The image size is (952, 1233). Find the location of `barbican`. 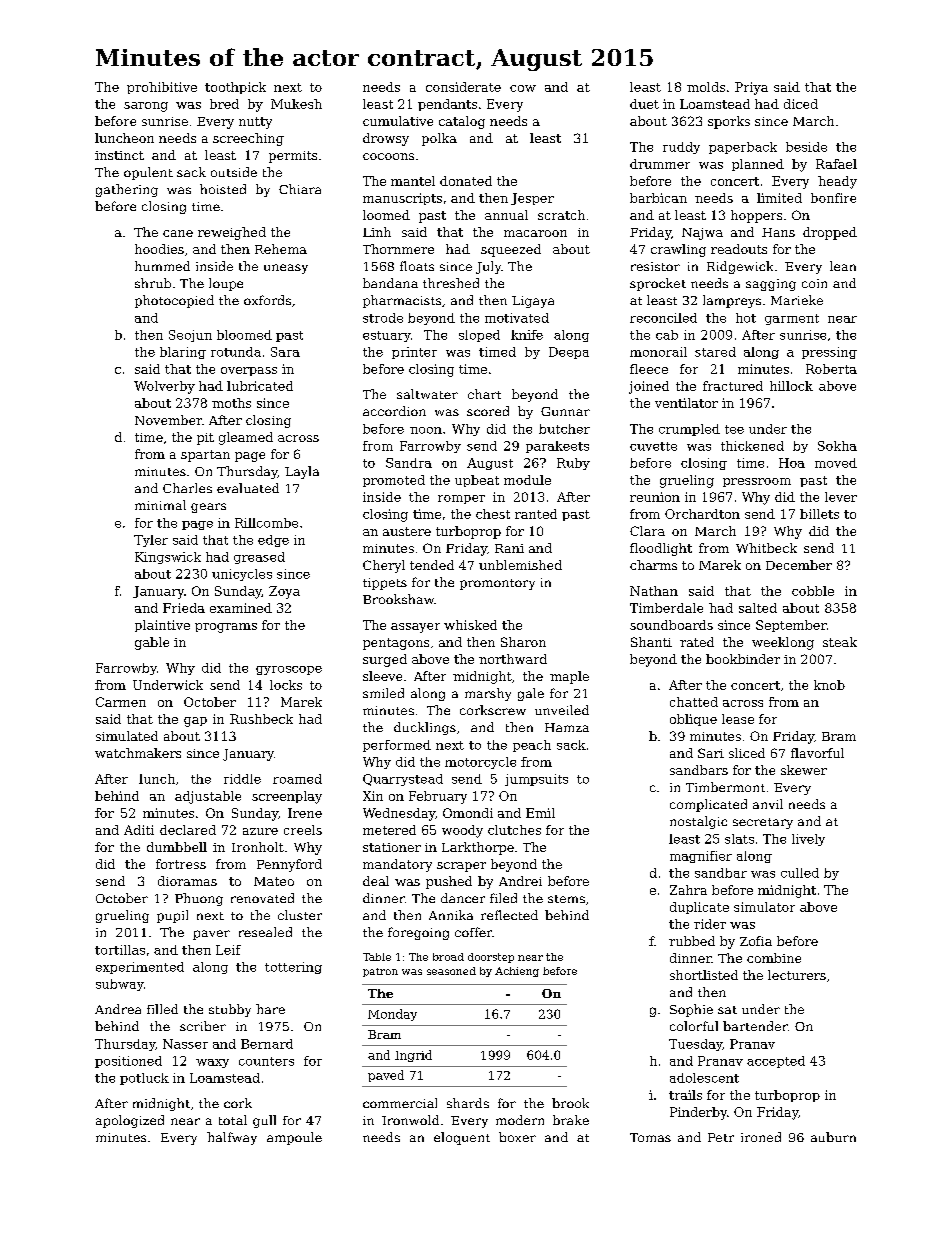

barbican is located at coordinates (658, 198).
